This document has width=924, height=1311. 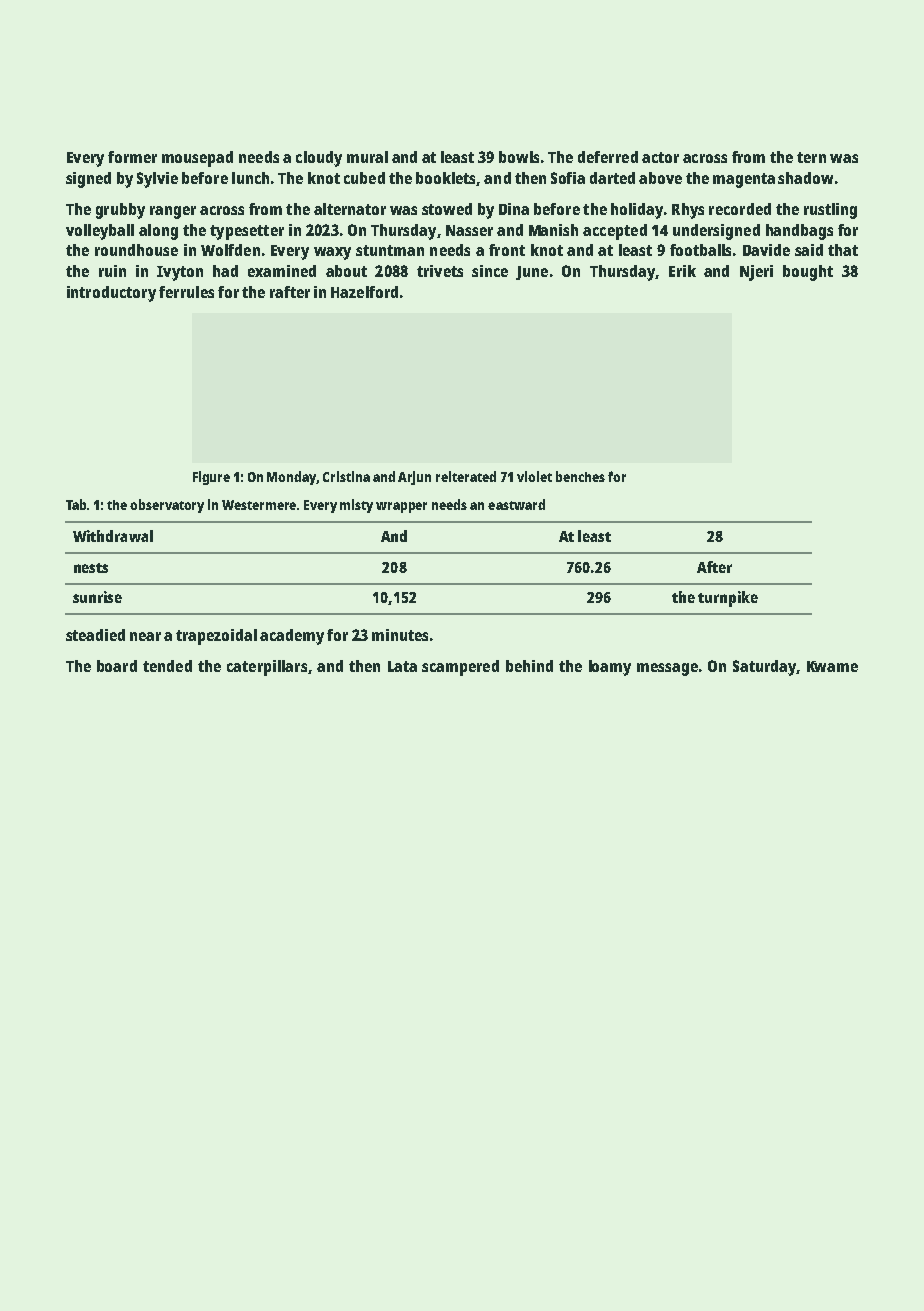 What do you see at coordinates (77, 504) in the document?
I see `Tab` at bounding box center [77, 504].
